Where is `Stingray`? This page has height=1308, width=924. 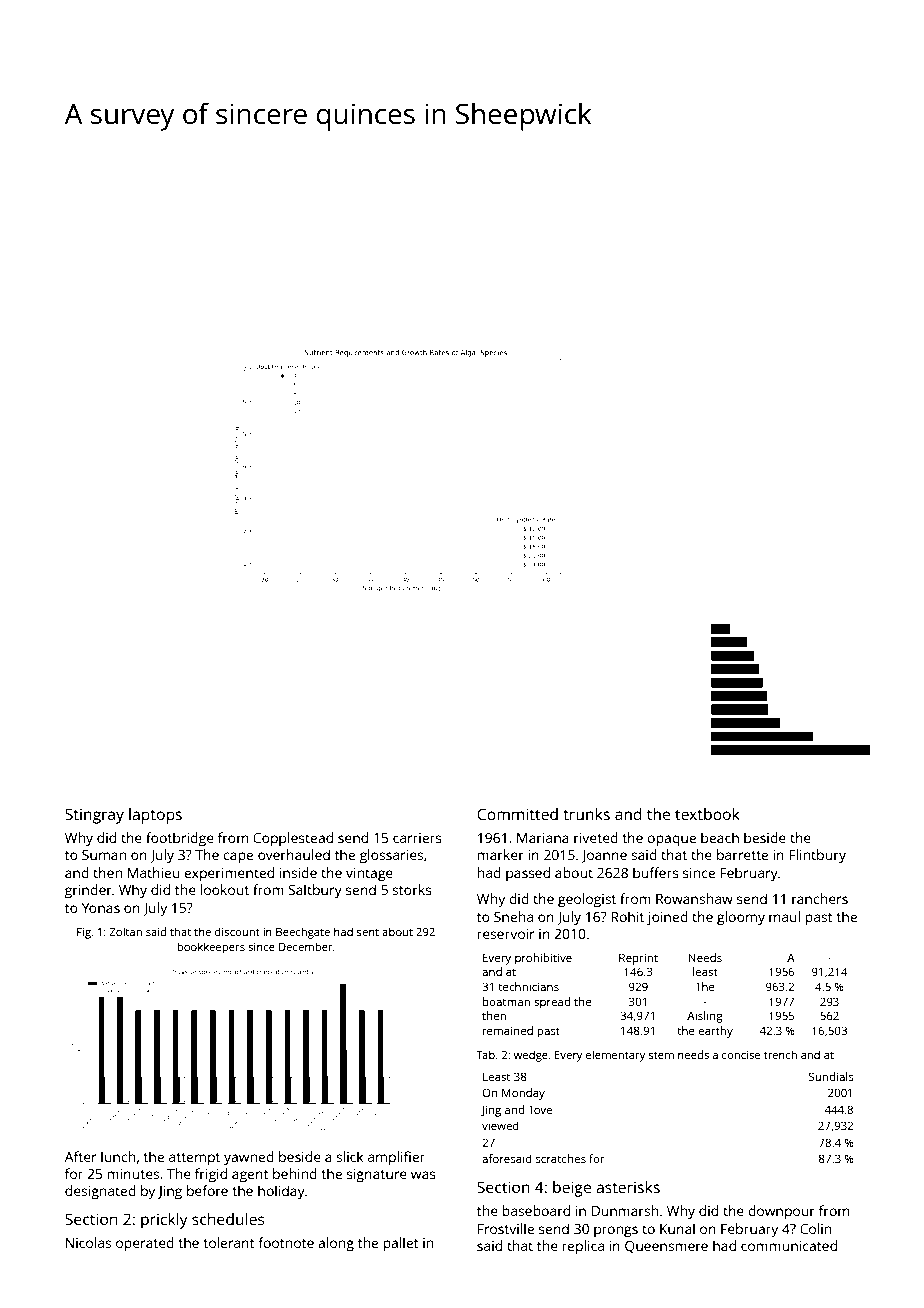 Stingray is located at coordinates (94, 816).
